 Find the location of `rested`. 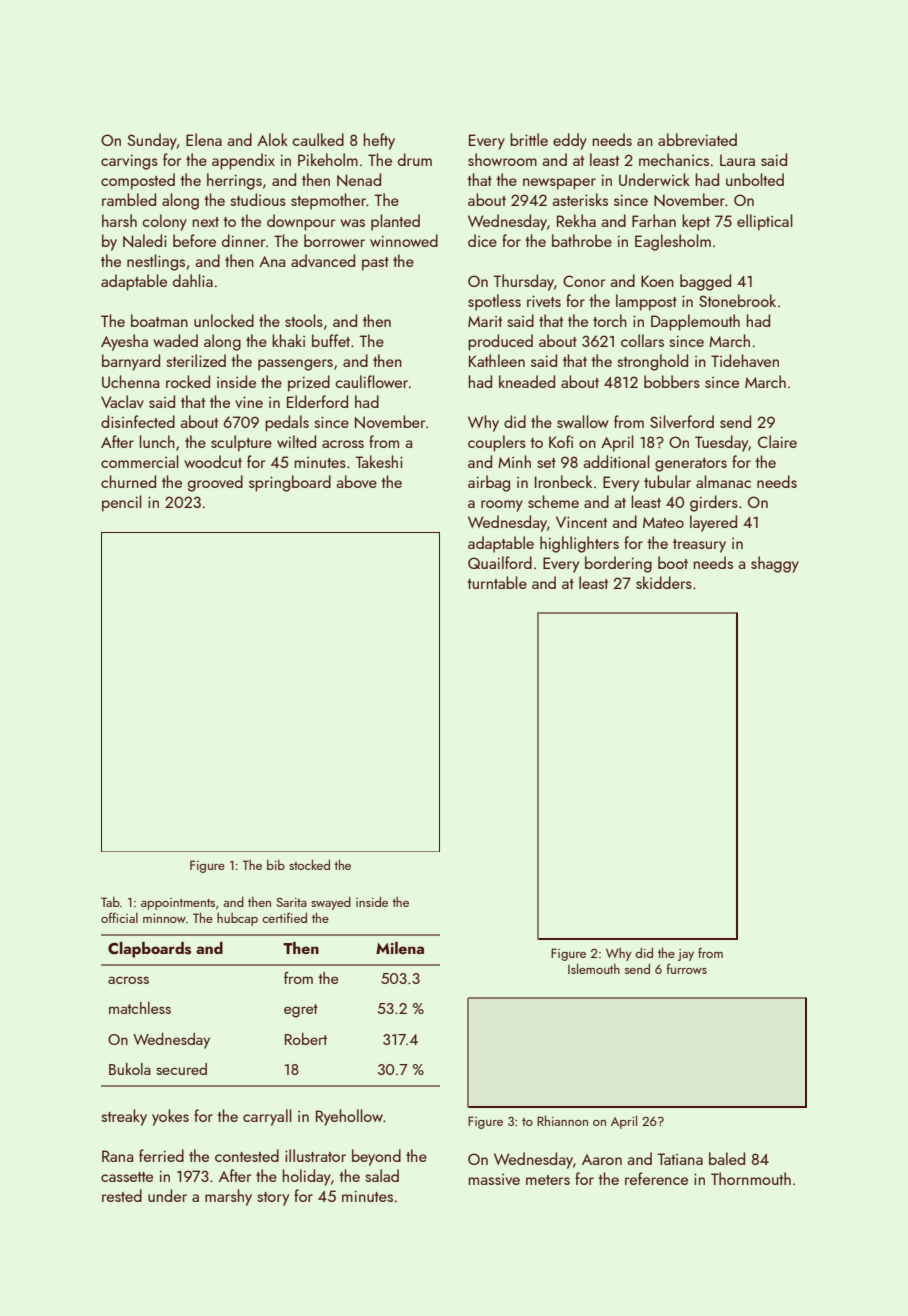

rested is located at coordinates (122, 1195).
